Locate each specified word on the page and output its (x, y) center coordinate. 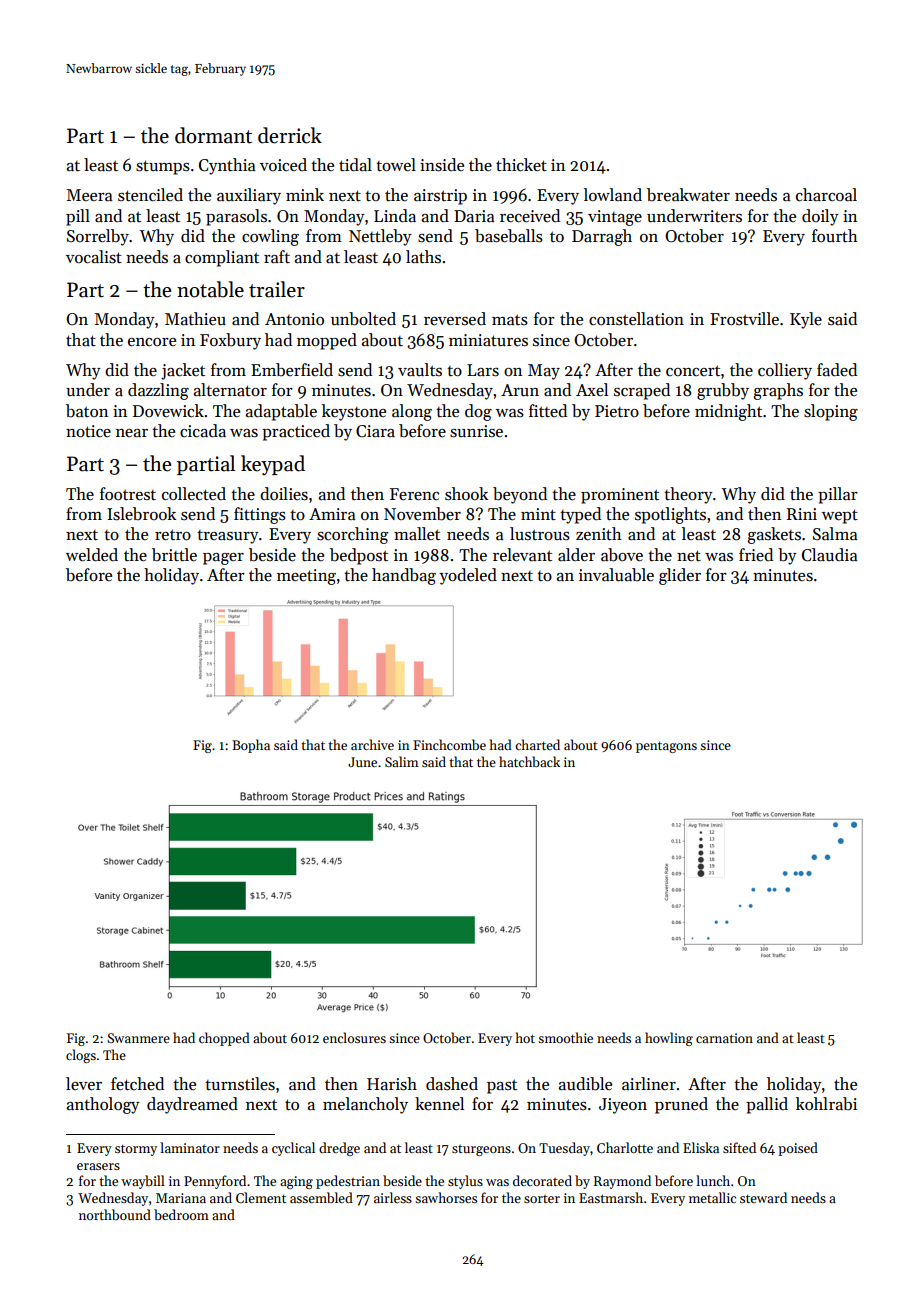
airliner (649, 1084)
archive (372, 744)
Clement (261, 1197)
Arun (520, 390)
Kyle (806, 320)
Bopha (251, 746)
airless (393, 1197)
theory (688, 495)
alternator (230, 390)
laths (423, 257)
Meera (89, 195)
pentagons (666, 747)
